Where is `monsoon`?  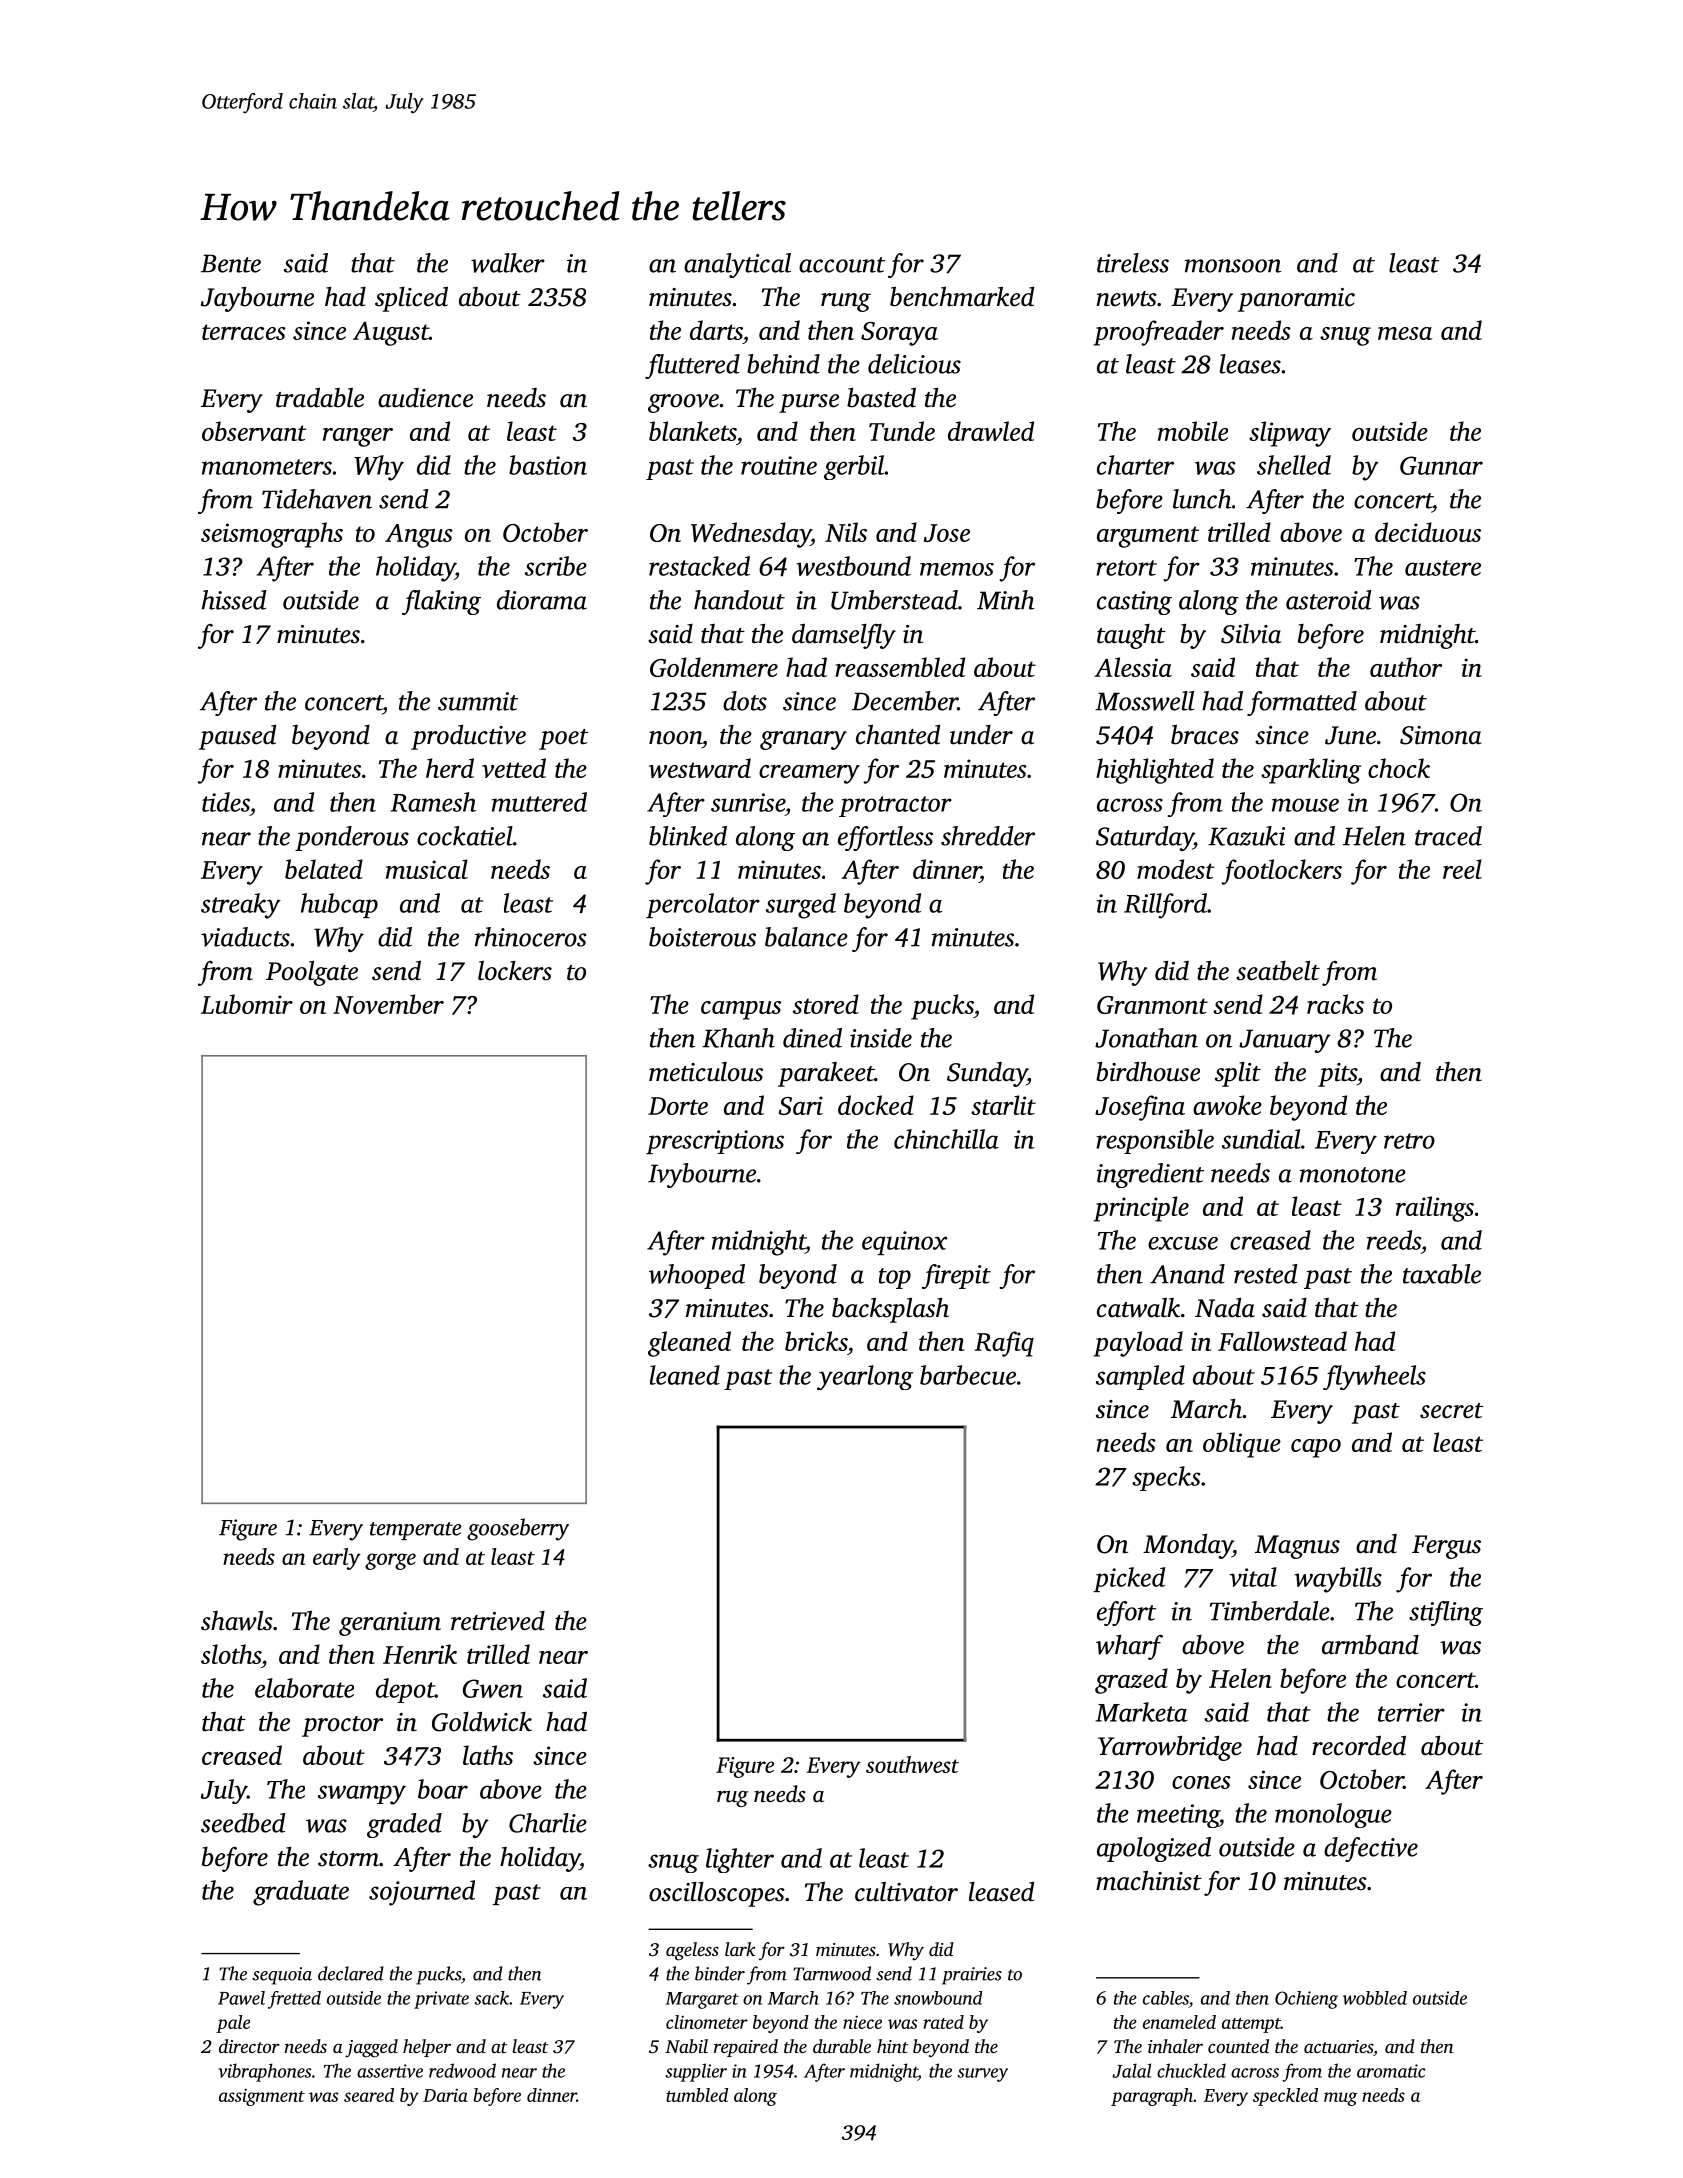
monsoon is located at coordinates (1233, 266).
